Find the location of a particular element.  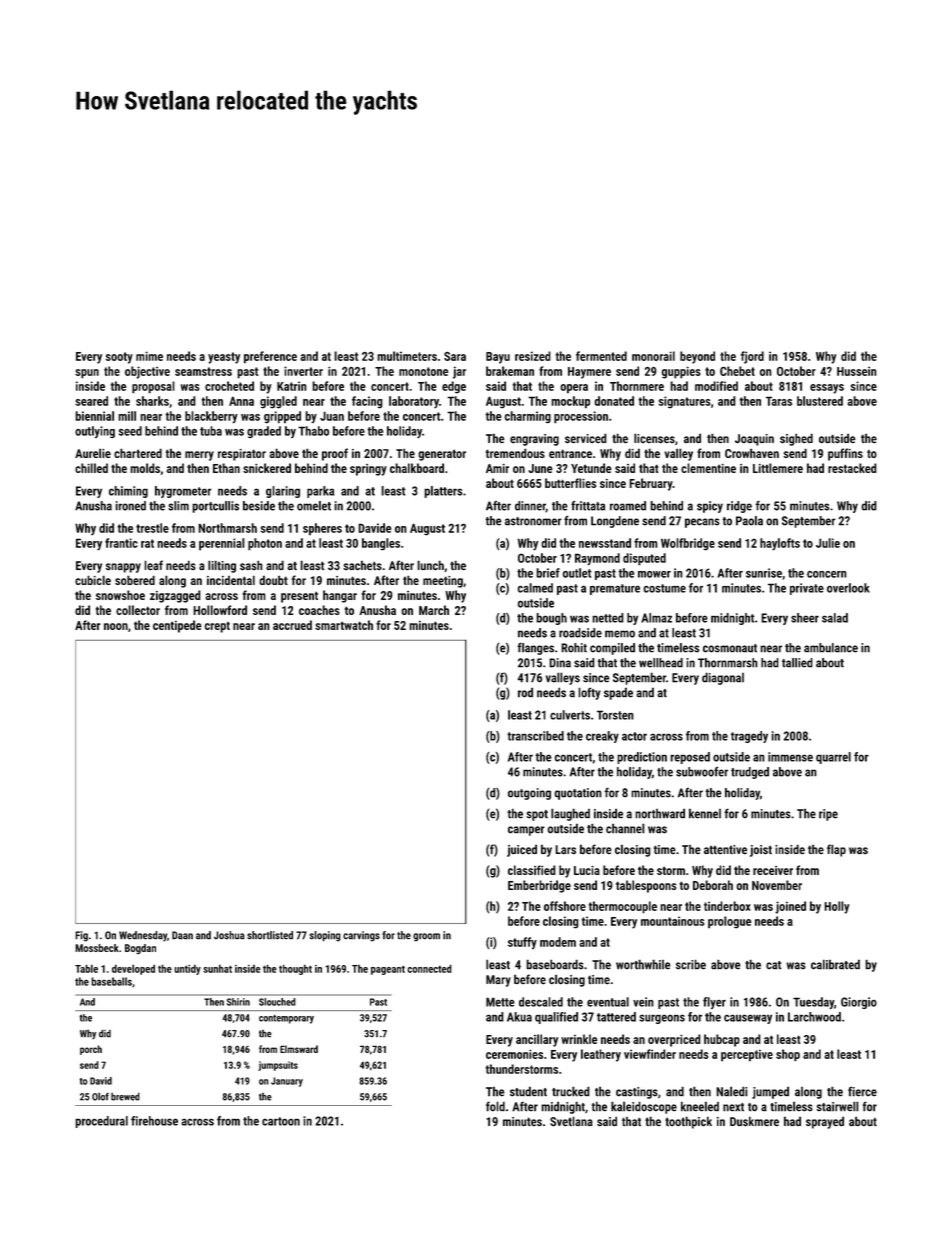

sooty is located at coordinates (119, 358).
